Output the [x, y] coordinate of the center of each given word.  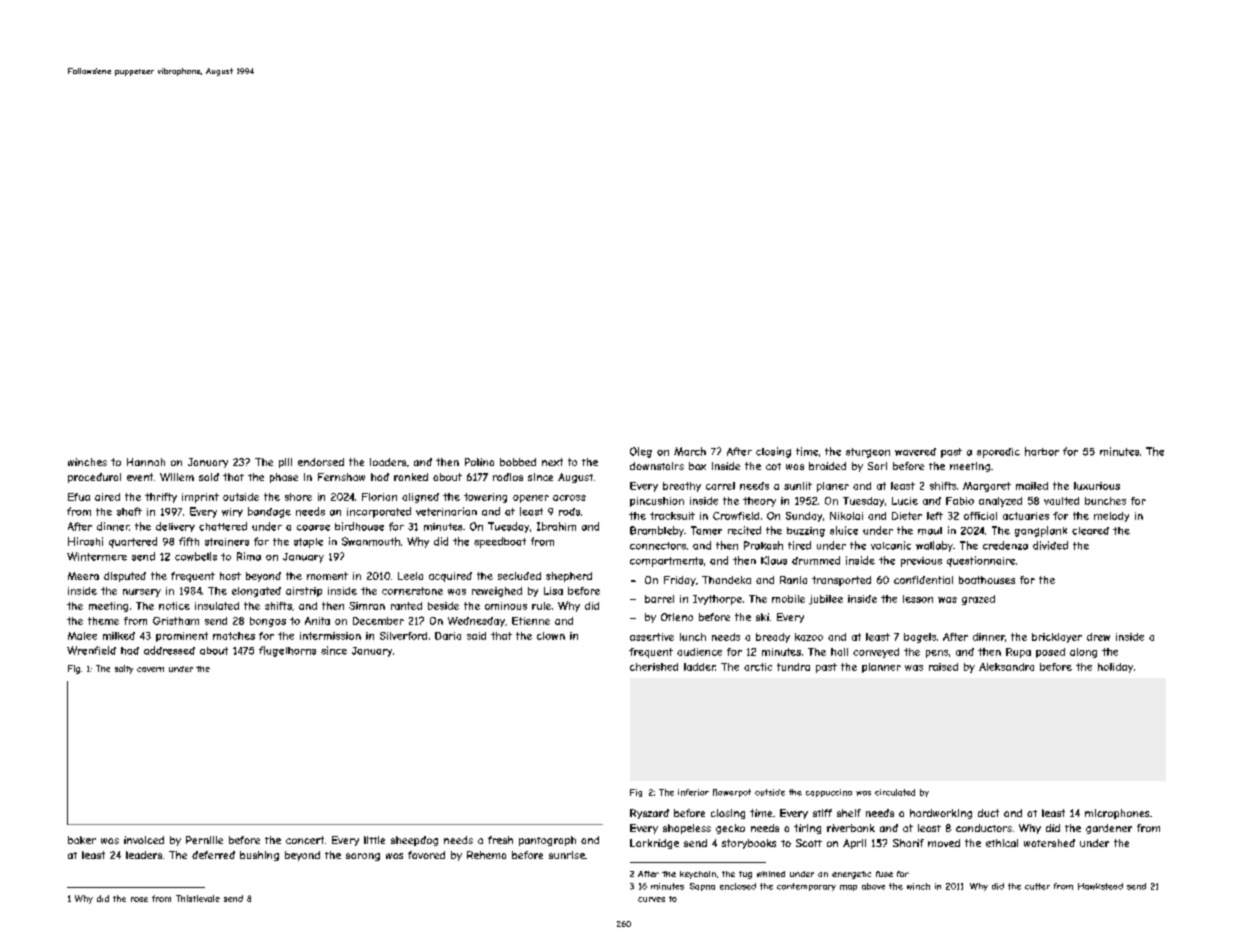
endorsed [321, 462]
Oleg [641, 452]
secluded [519, 576]
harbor [1042, 451]
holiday [1115, 668]
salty [124, 669]
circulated [895, 792]
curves [651, 899]
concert [305, 840]
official [980, 516]
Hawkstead [1100, 886]
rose [139, 899]
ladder [699, 667]
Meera [83, 576]
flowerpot [732, 793]
